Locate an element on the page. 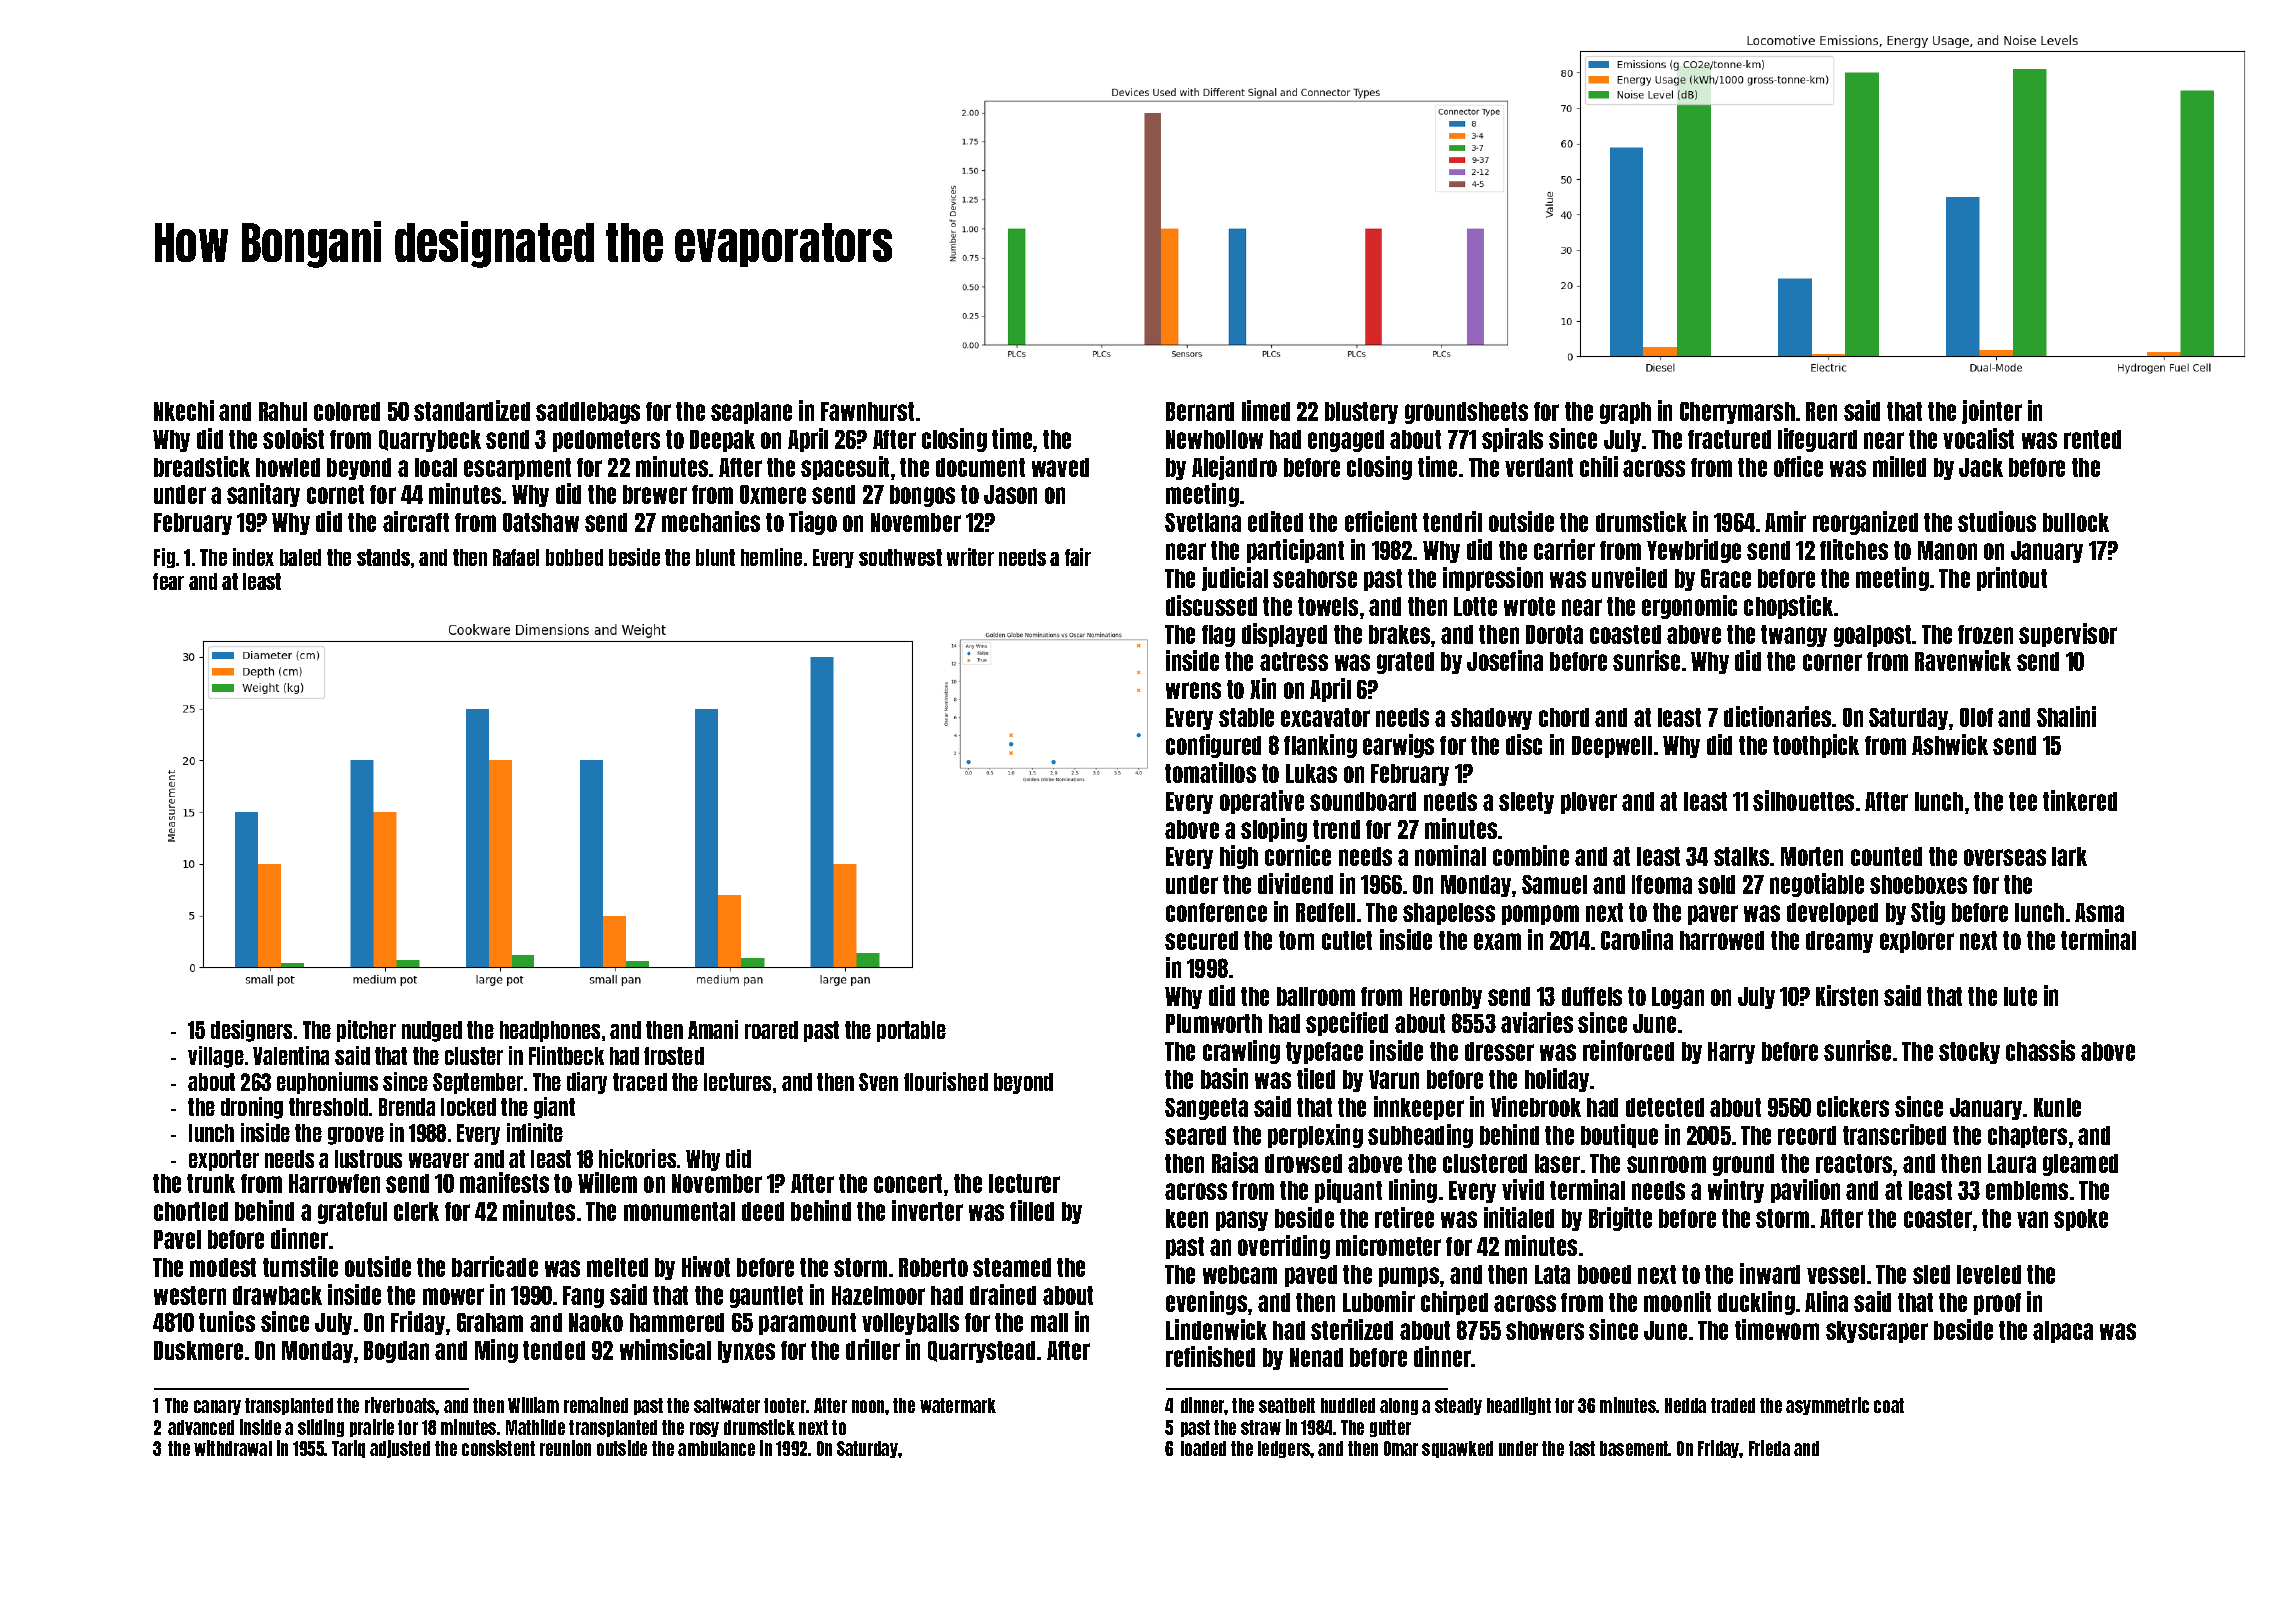  soundboard is located at coordinates (1363, 801).
